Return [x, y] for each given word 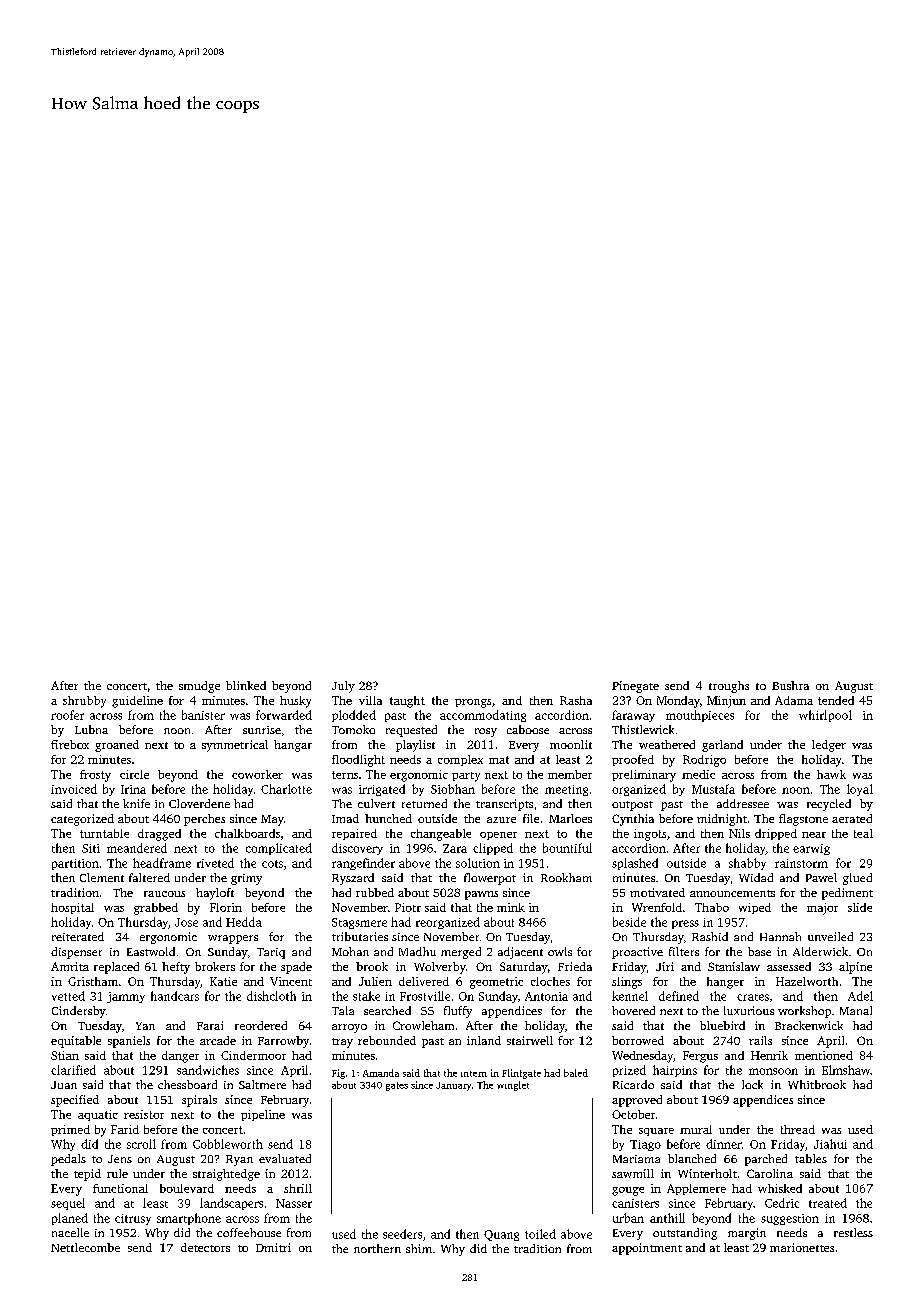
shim [419, 1248]
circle [134, 774]
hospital [72, 908]
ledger [829, 746]
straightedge [226, 1175]
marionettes [802, 1247]
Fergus [700, 1057]
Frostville [425, 996]
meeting [566, 790]
